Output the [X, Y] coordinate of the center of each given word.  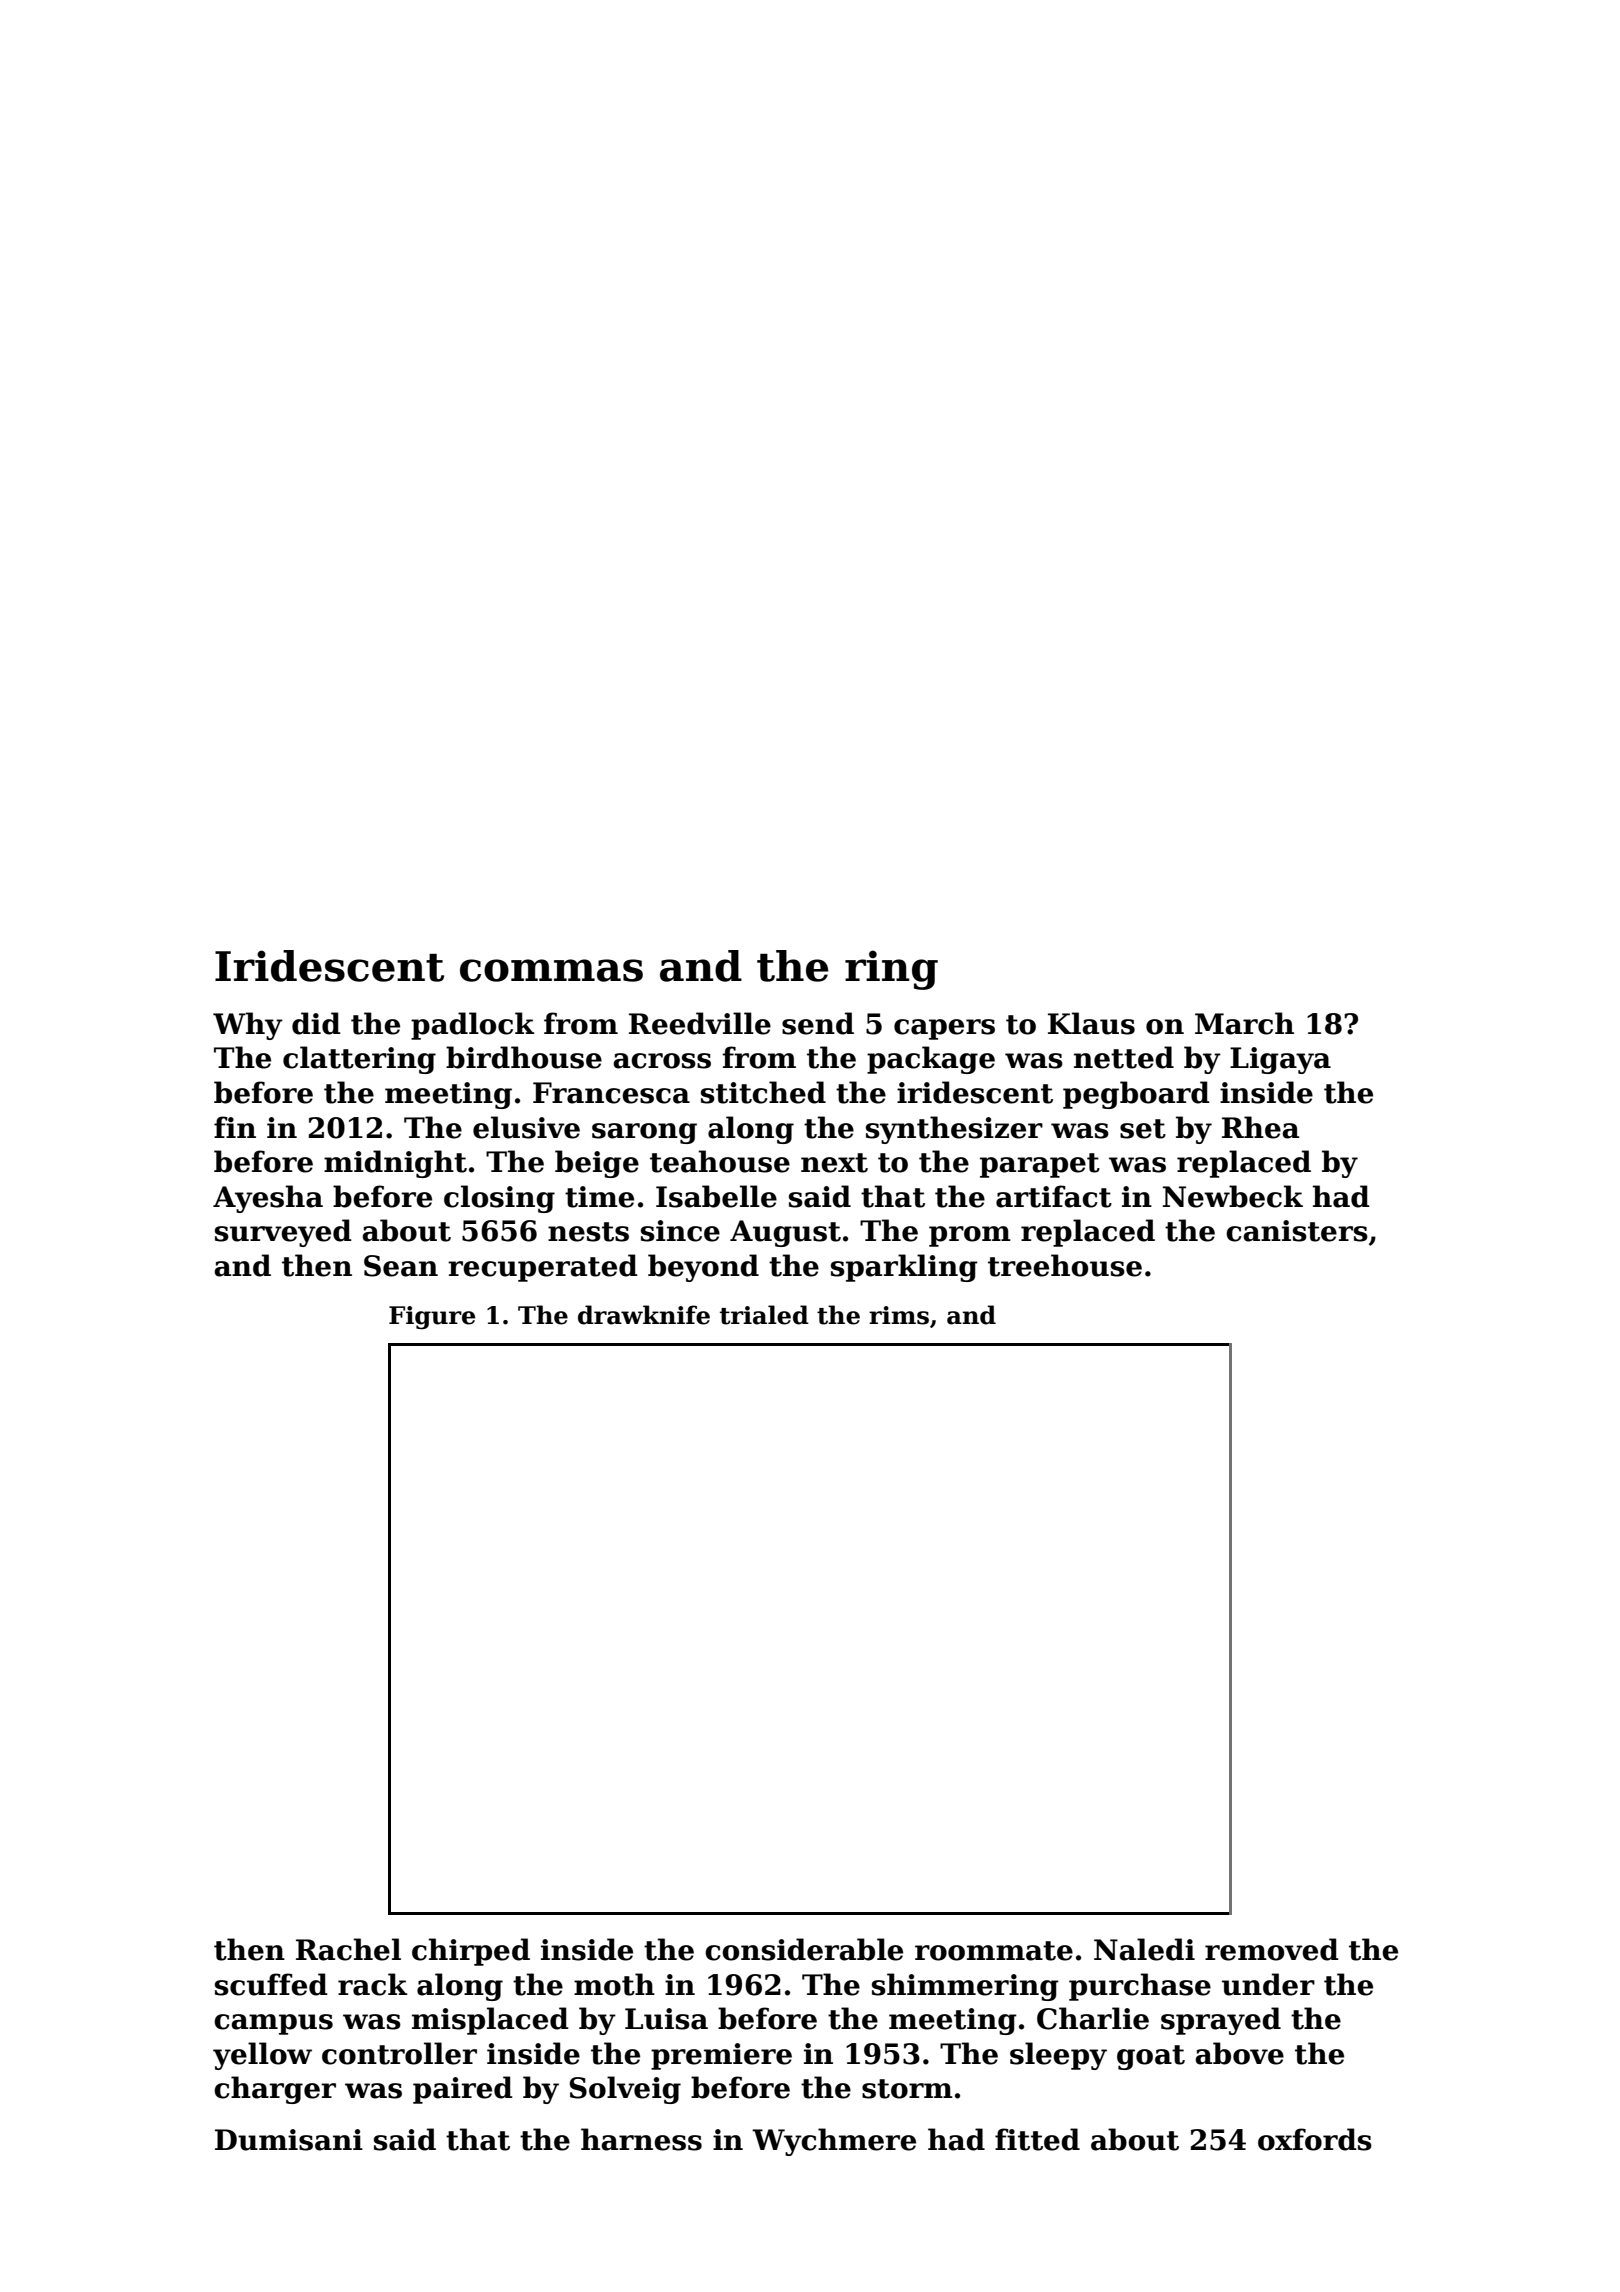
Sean [401, 1266]
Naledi [1144, 1949]
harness [641, 2139]
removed [1272, 1949]
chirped [471, 1952]
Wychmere [834, 2142]
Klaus [1091, 1023]
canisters [1297, 1231]
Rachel [348, 1949]
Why [248, 1026]
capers [944, 1029]
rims [899, 1315]
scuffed [271, 1984]
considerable [804, 1949]
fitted [1037, 2139]
